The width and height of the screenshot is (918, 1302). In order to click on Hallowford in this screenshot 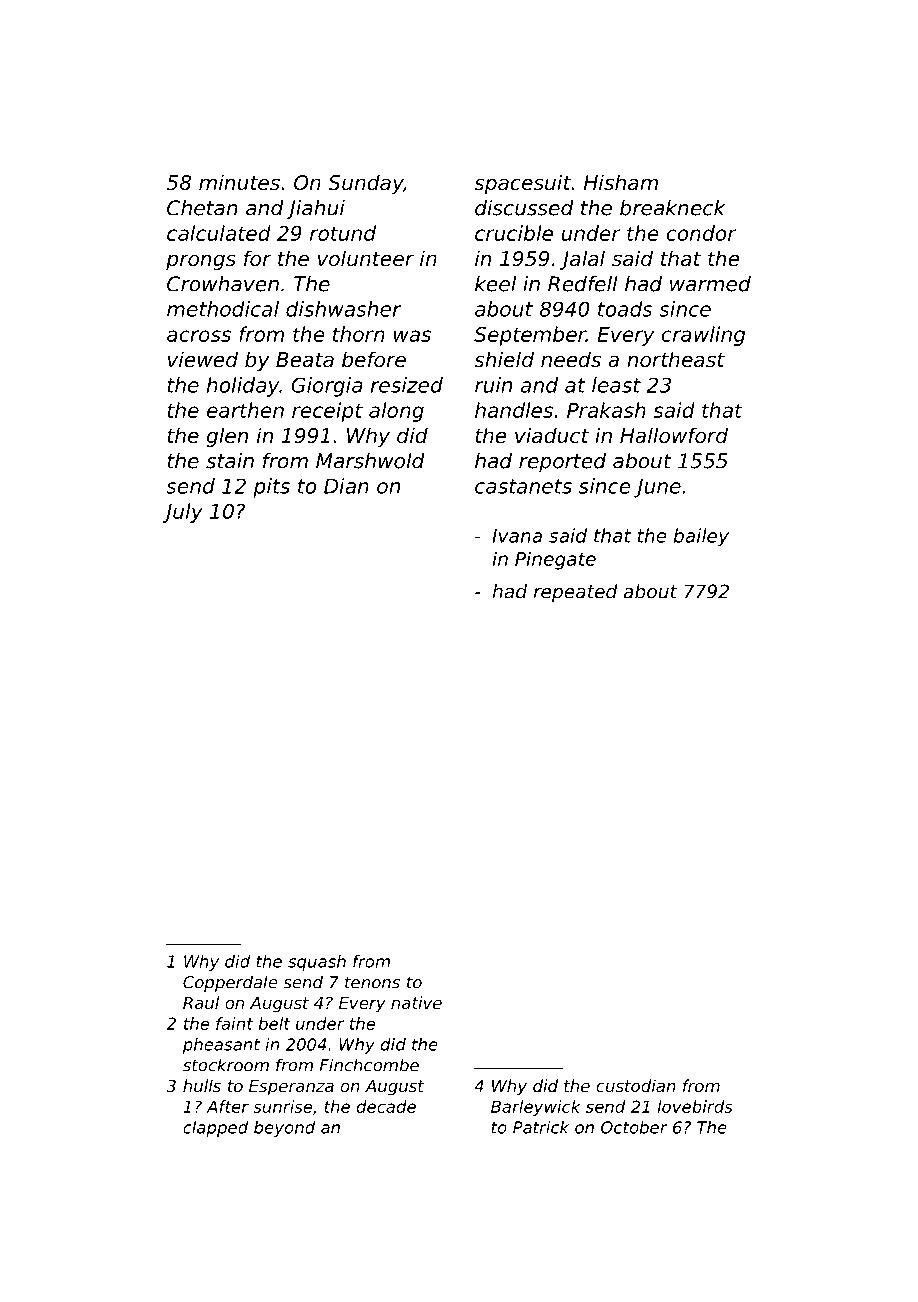, I will do `click(674, 435)`.
